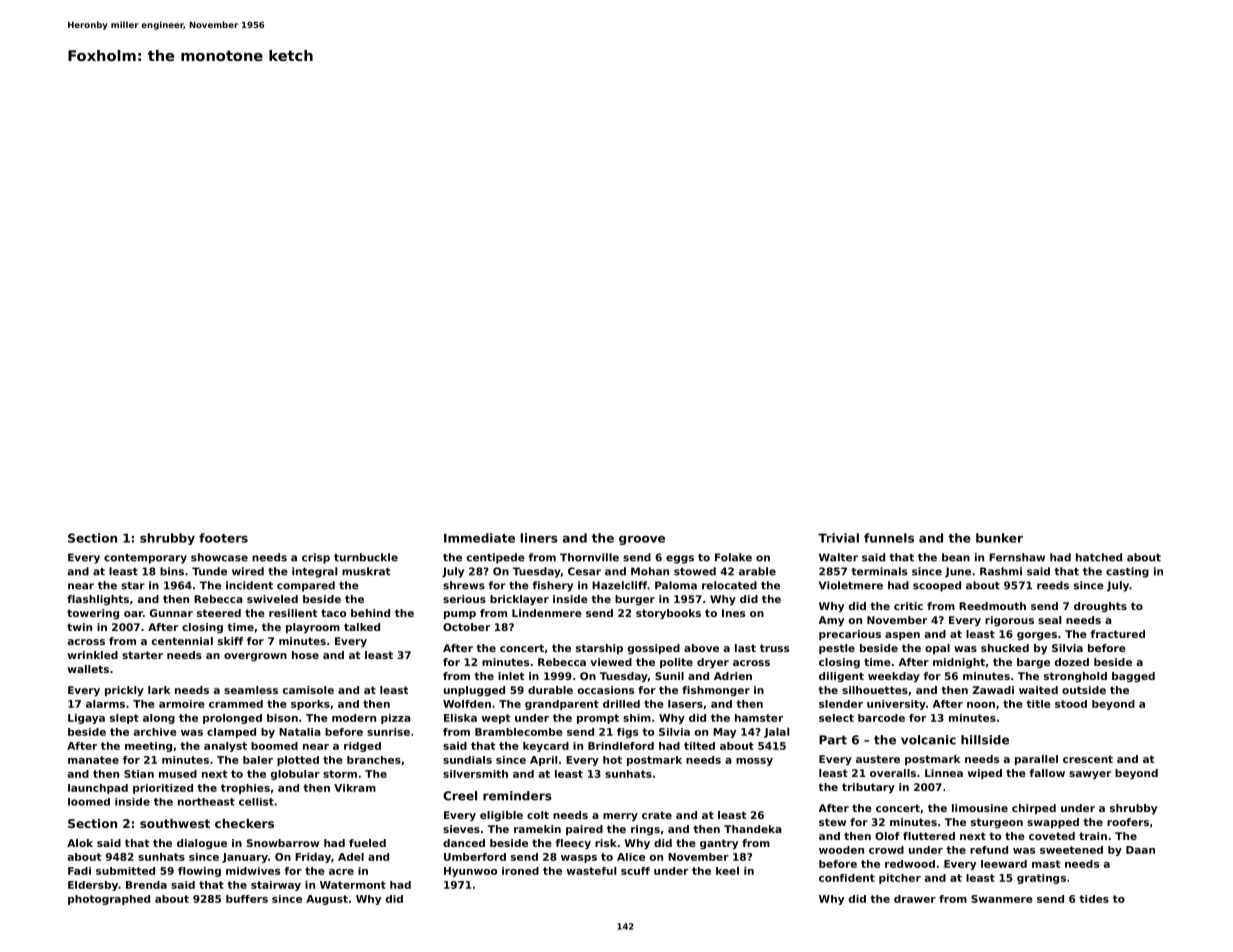  I want to click on storybooks, so click(668, 614).
